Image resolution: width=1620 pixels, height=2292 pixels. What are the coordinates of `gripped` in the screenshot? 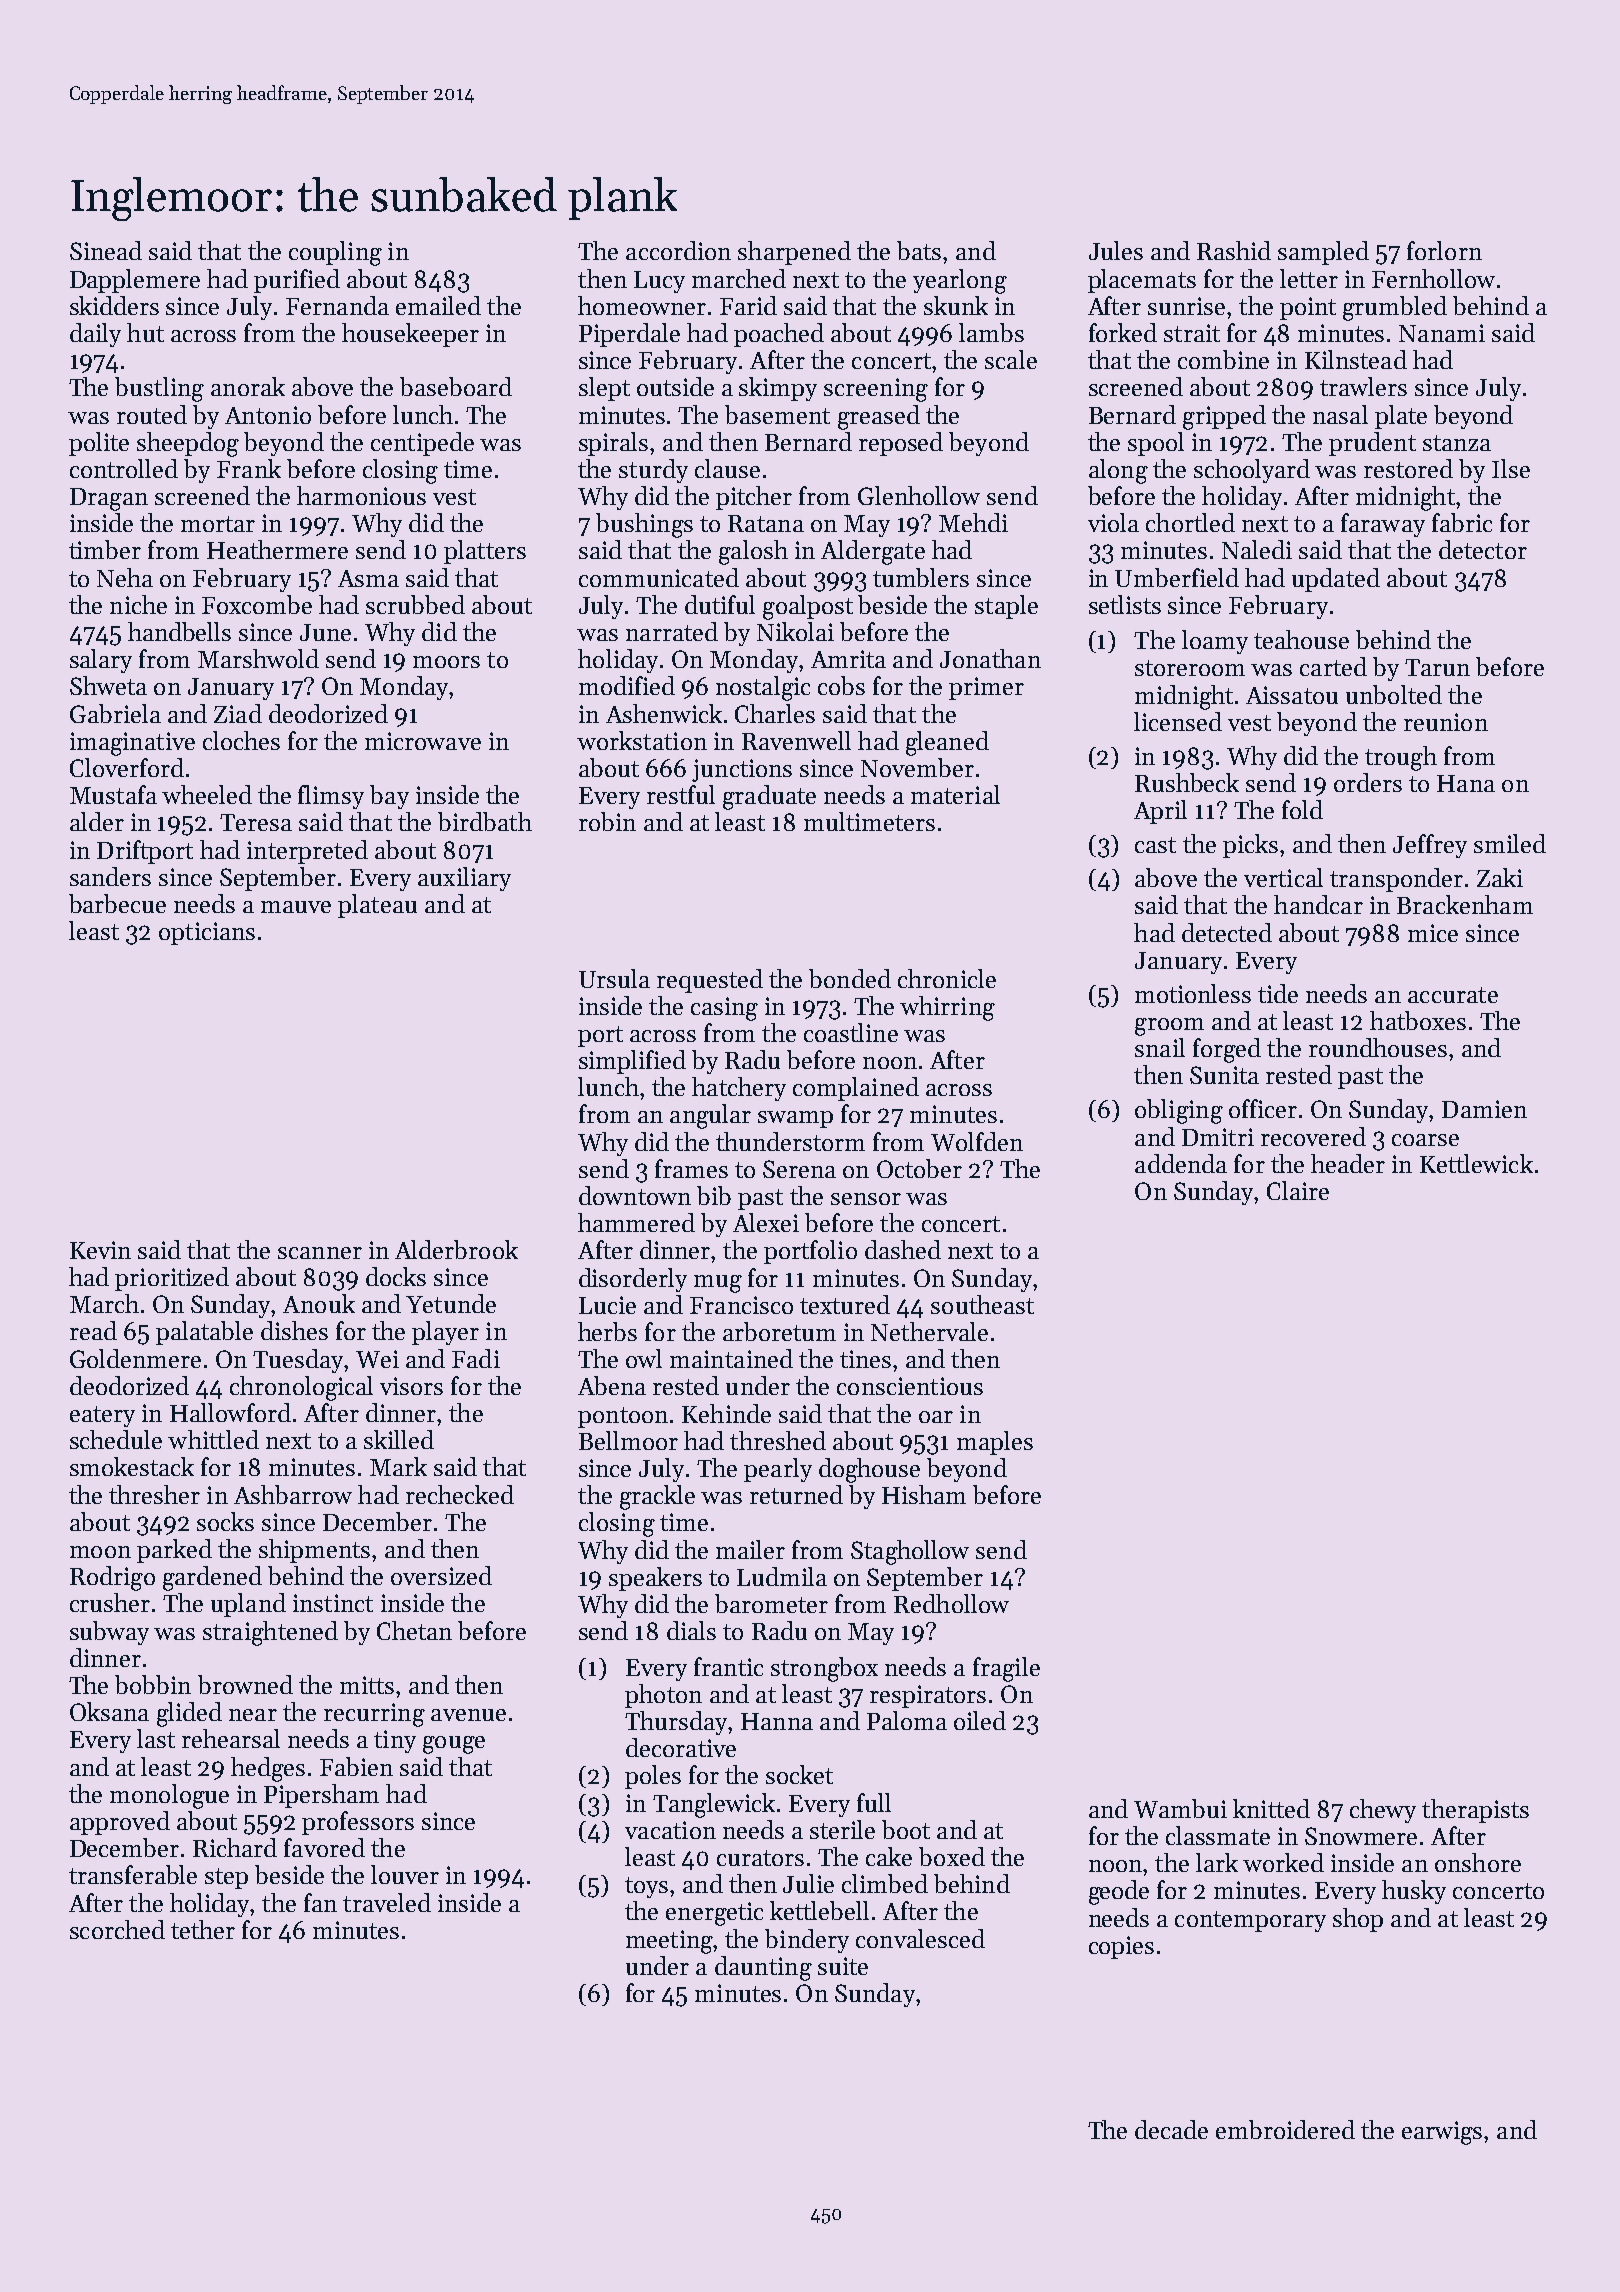 It's located at (1224, 417).
